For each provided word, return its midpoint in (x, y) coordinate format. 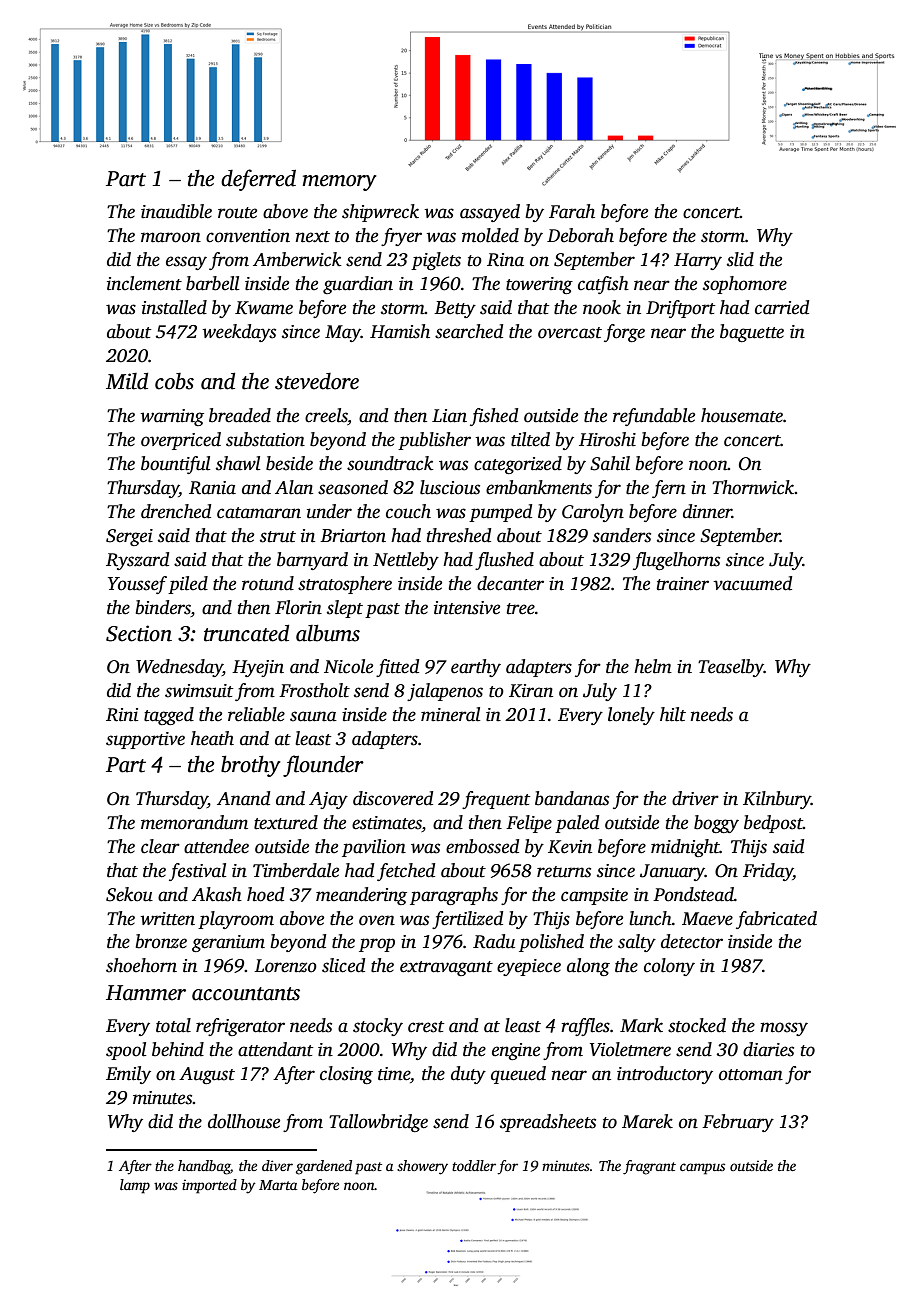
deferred (258, 180)
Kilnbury (777, 800)
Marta (278, 1185)
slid (740, 259)
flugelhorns (676, 561)
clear (160, 846)
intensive (467, 608)
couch (408, 511)
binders (163, 607)
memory (339, 183)
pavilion (374, 848)
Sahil (610, 463)
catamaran (259, 513)
